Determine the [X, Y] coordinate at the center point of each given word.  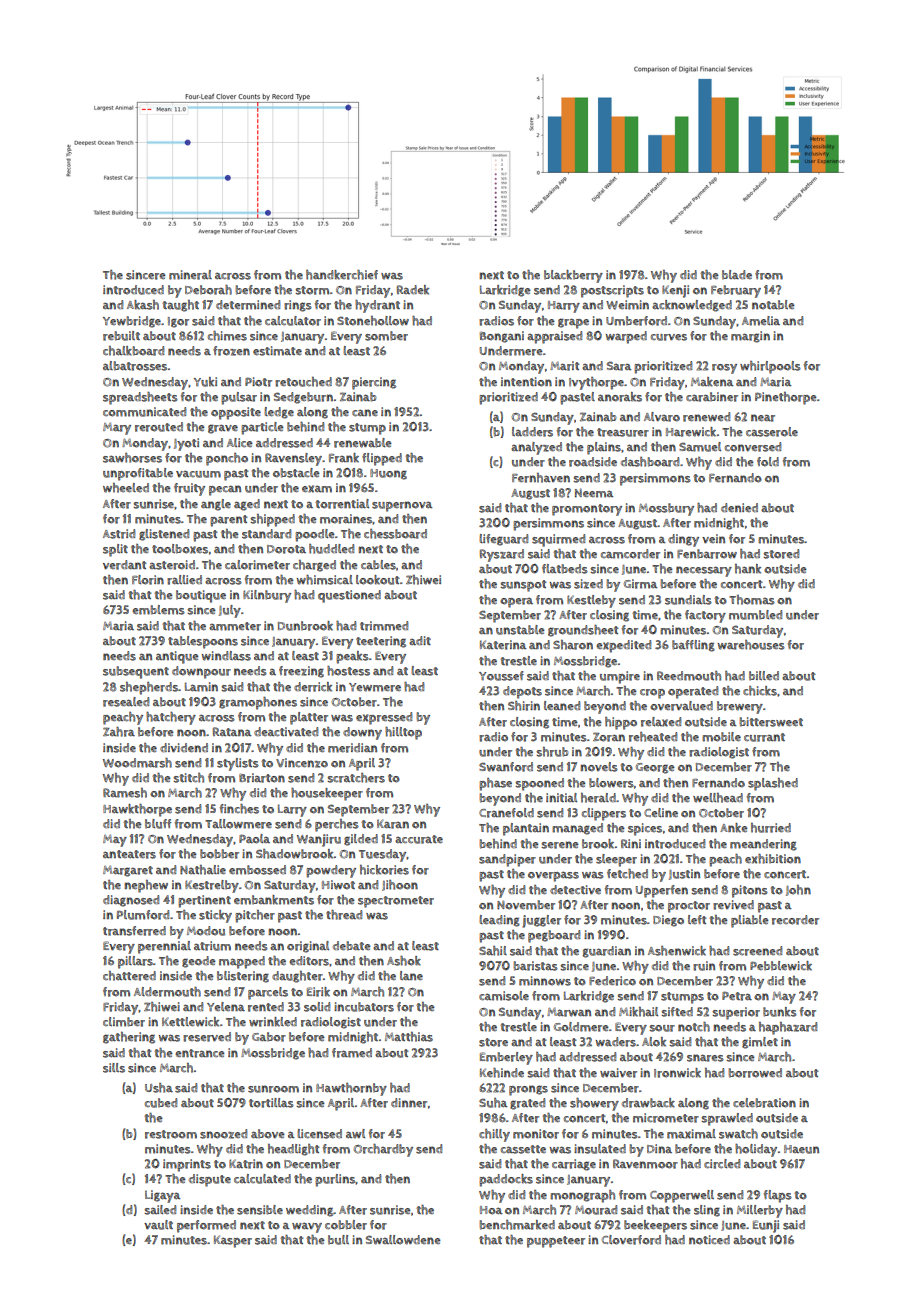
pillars [135, 962]
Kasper [233, 1241]
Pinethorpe [785, 398]
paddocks [506, 1180]
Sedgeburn [303, 398]
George [655, 768]
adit [420, 640]
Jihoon [400, 885]
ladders [532, 432]
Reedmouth [689, 676]
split [115, 550]
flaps [778, 1196]
